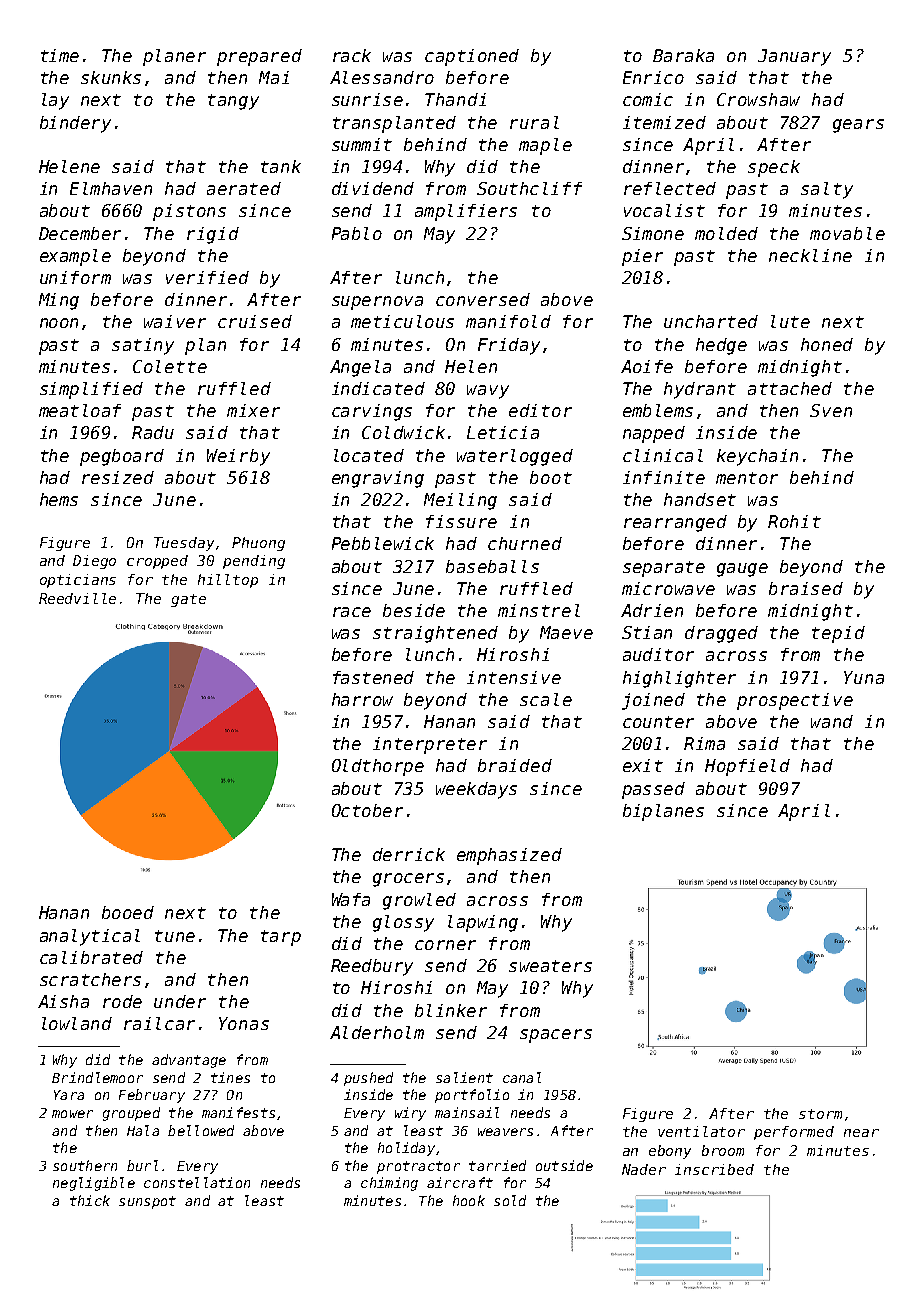  What do you see at coordinates (564, 1165) in the page?
I see `outside` at bounding box center [564, 1165].
